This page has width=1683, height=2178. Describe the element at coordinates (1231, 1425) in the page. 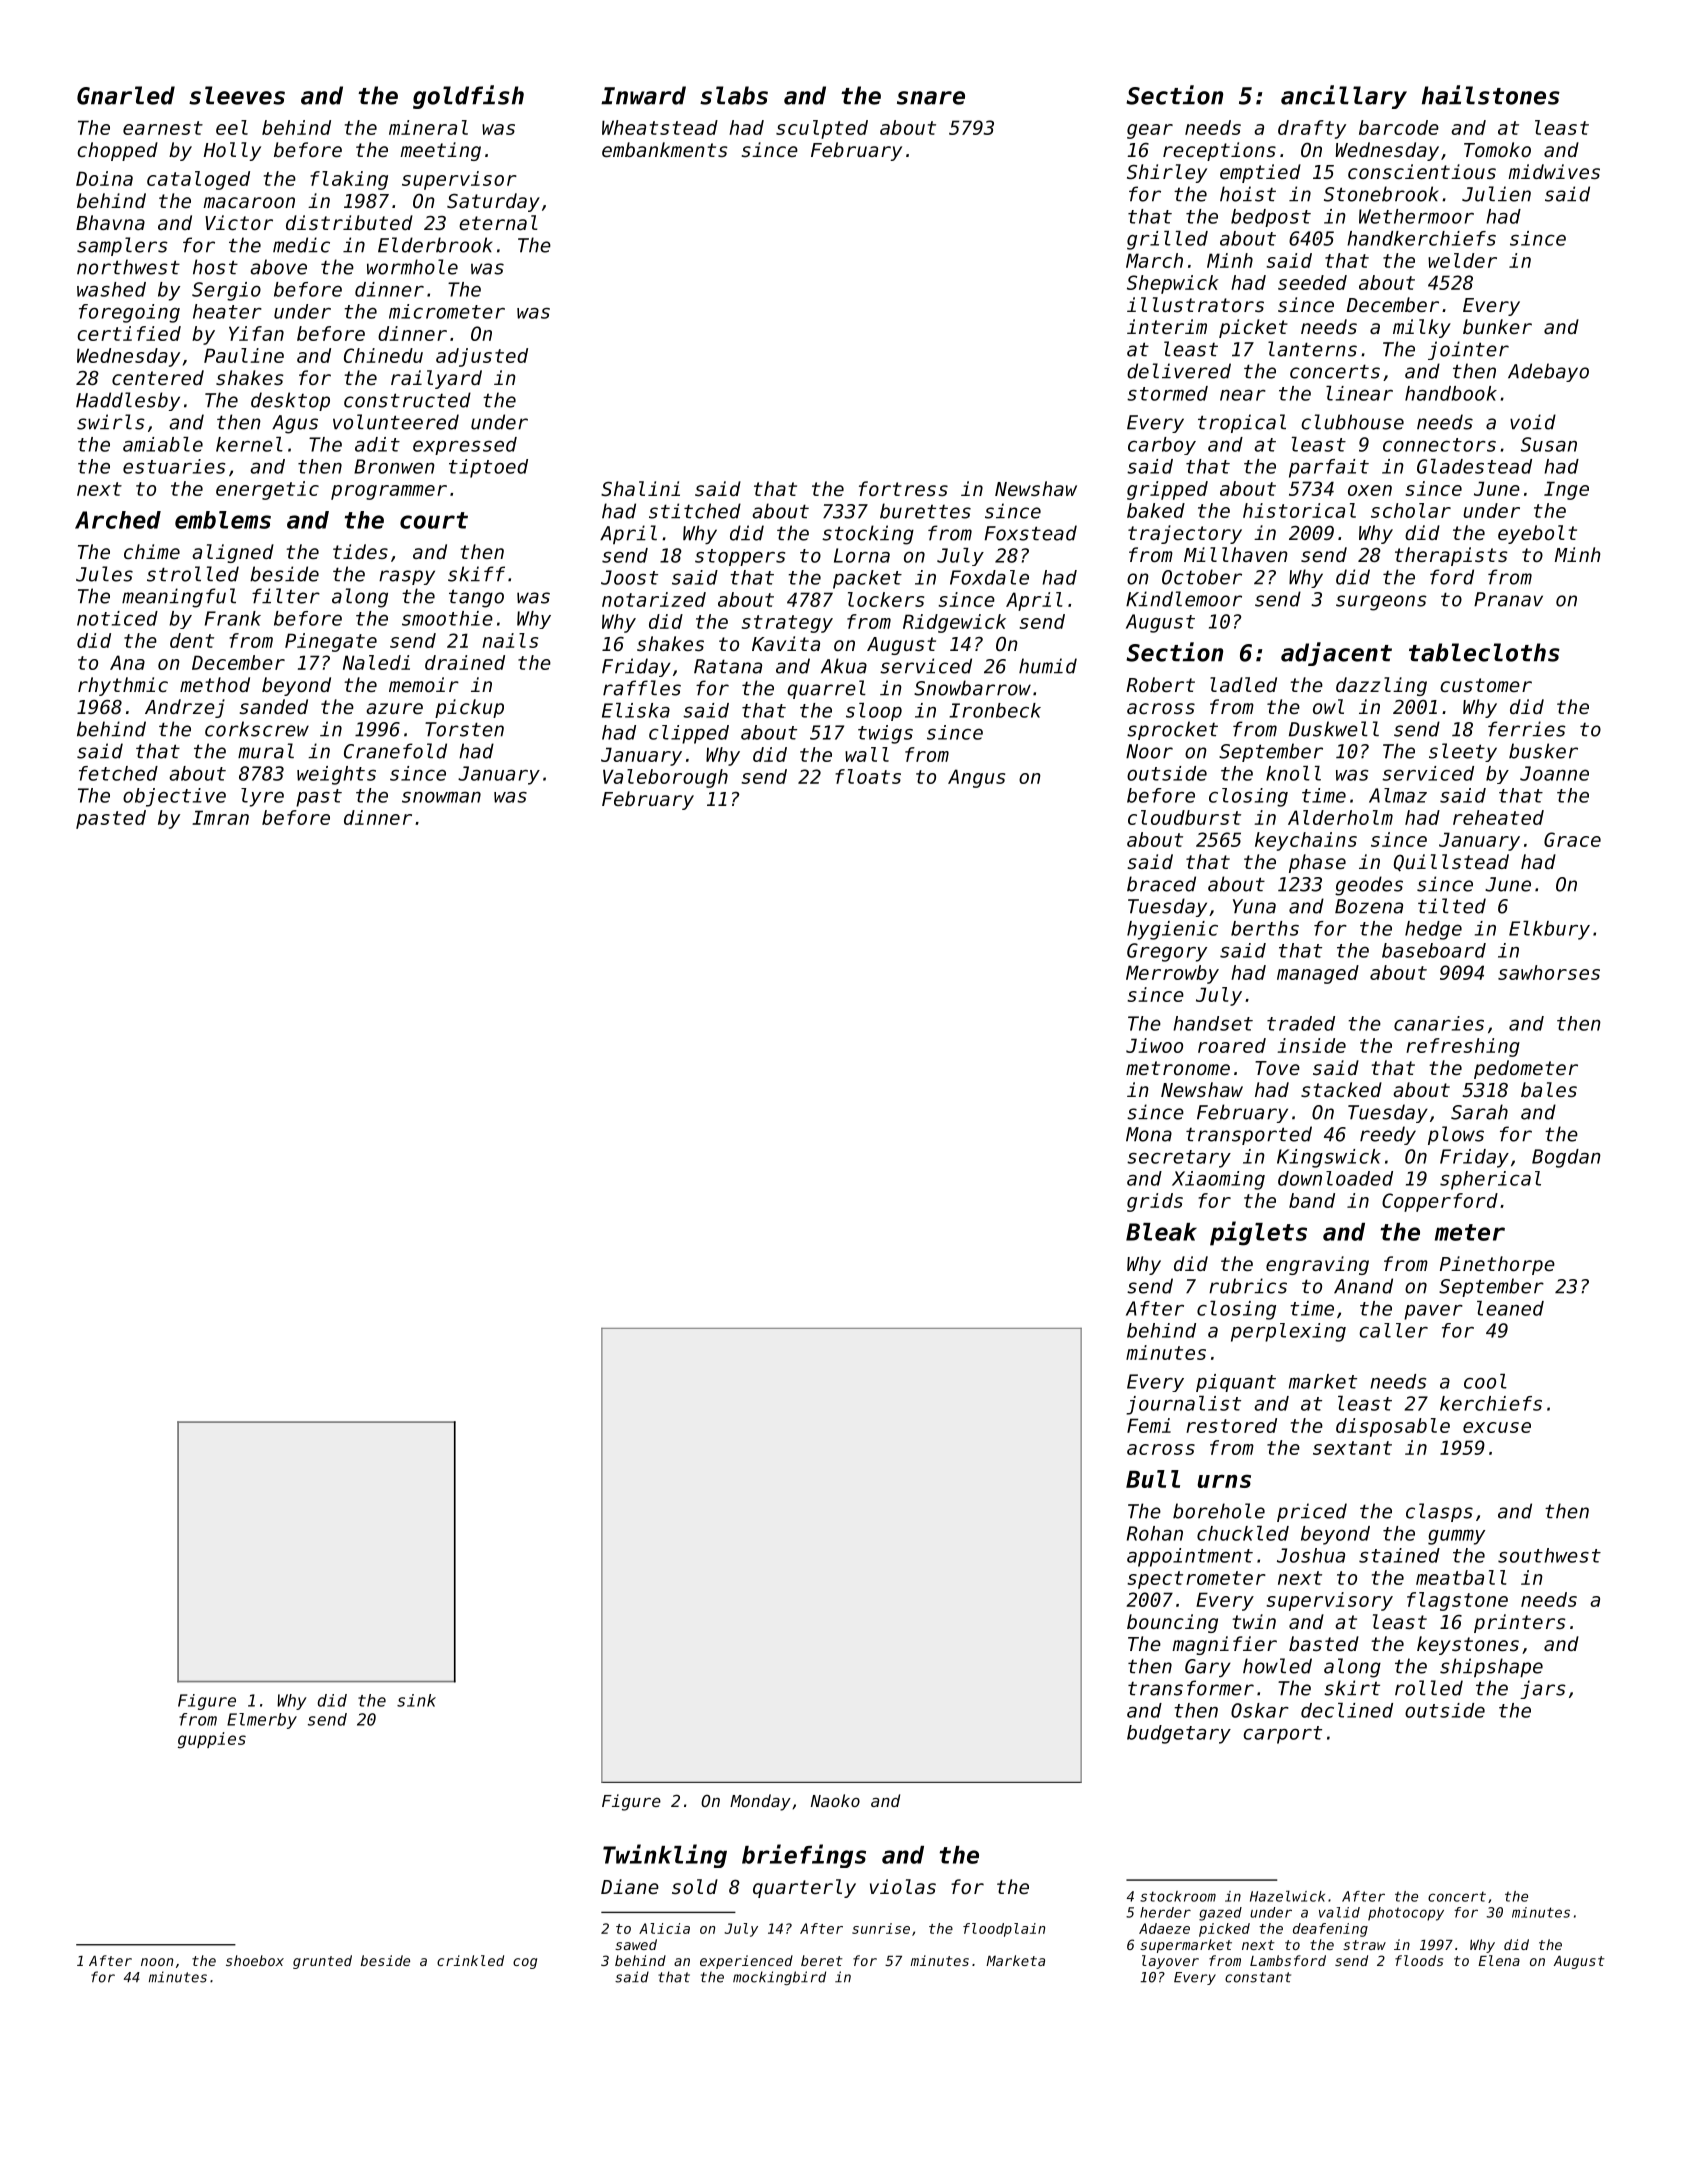

I see `restored` at that location.
